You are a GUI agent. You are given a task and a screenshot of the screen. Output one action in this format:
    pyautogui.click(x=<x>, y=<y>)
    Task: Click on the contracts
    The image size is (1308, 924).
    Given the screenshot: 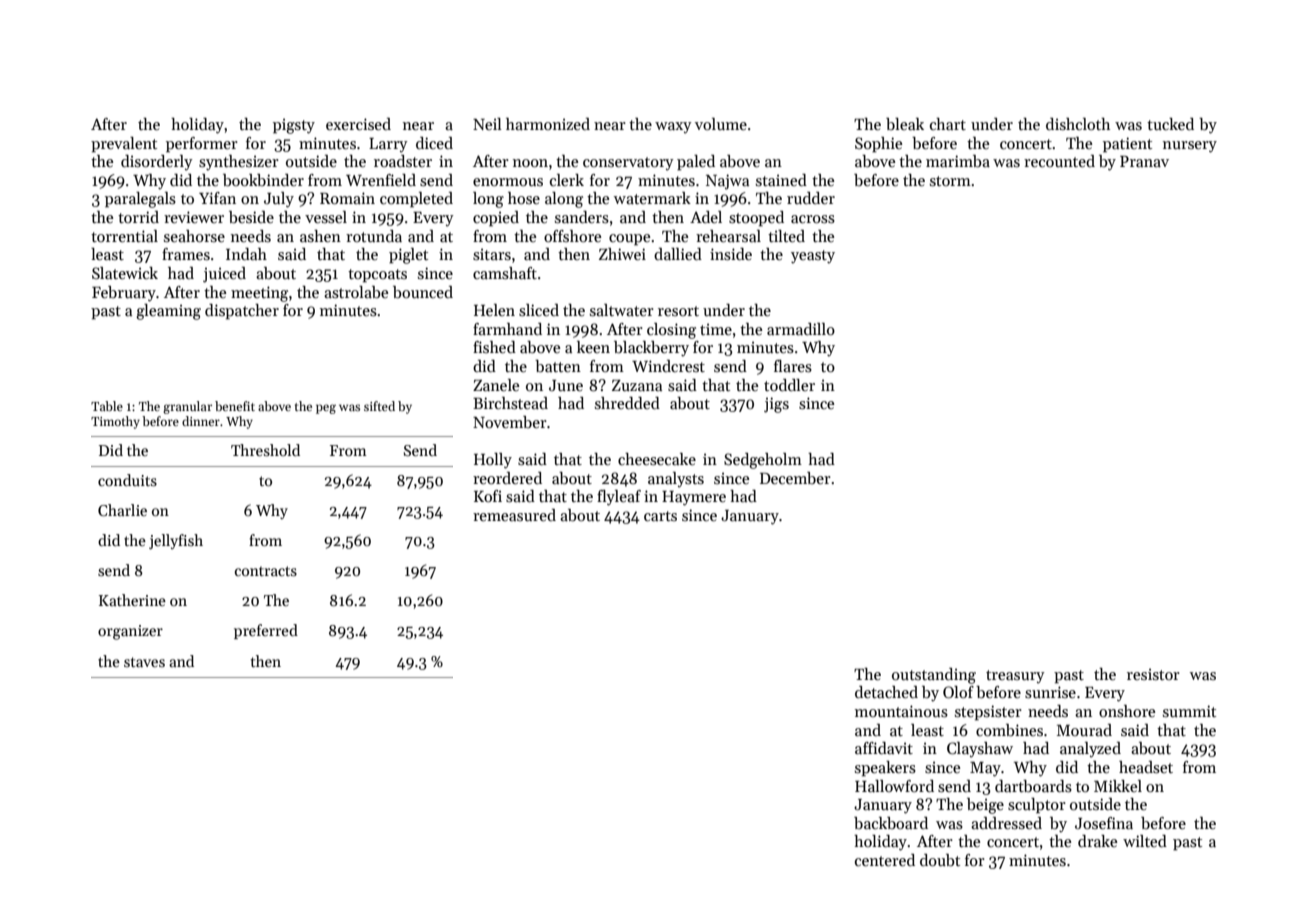 What is the action you would take?
    pyautogui.click(x=266, y=571)
